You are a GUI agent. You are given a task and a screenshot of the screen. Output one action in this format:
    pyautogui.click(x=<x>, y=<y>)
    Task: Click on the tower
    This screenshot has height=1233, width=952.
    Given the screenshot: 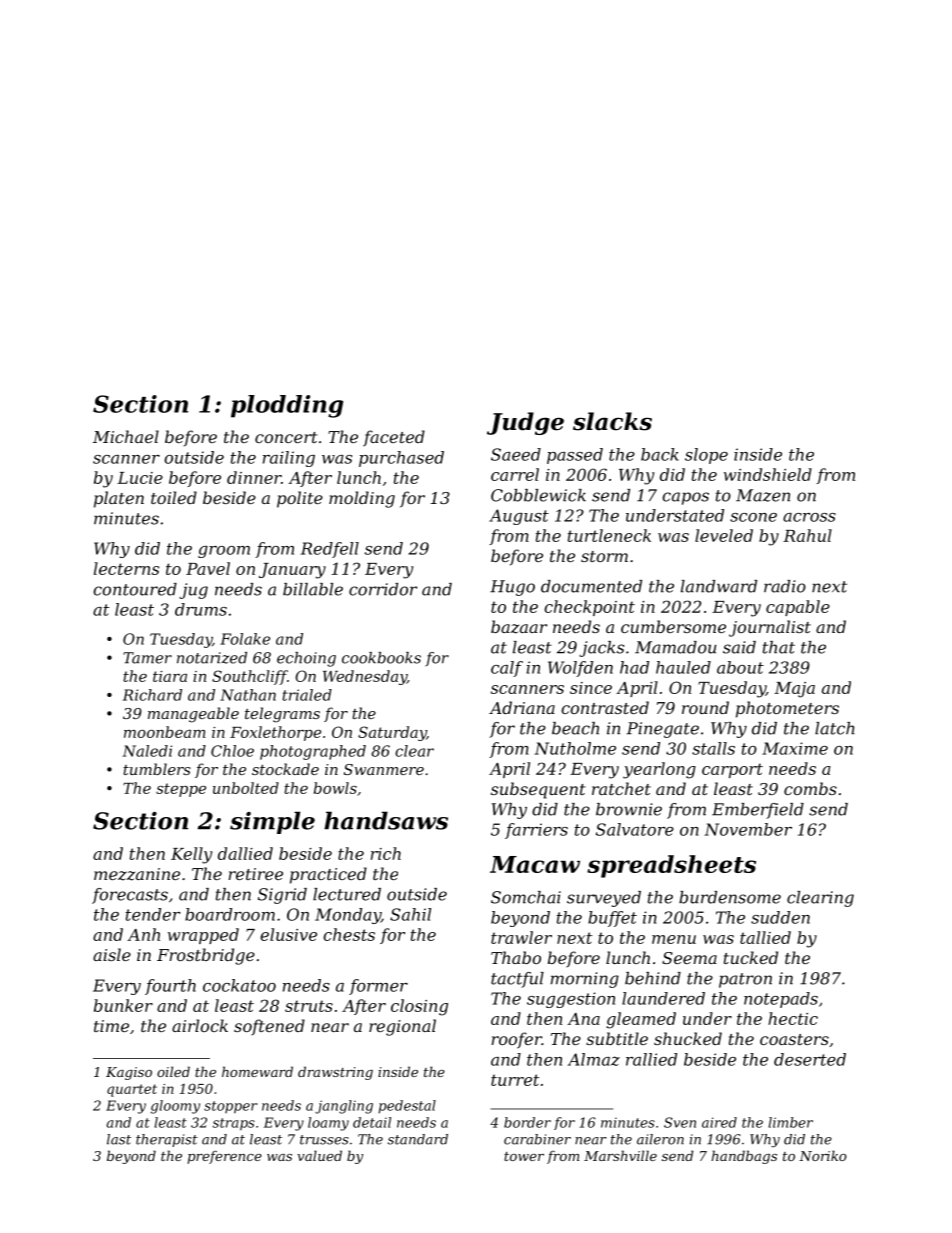 What is the action you would take?
    pyautogui.click(x=524, y=1156)
